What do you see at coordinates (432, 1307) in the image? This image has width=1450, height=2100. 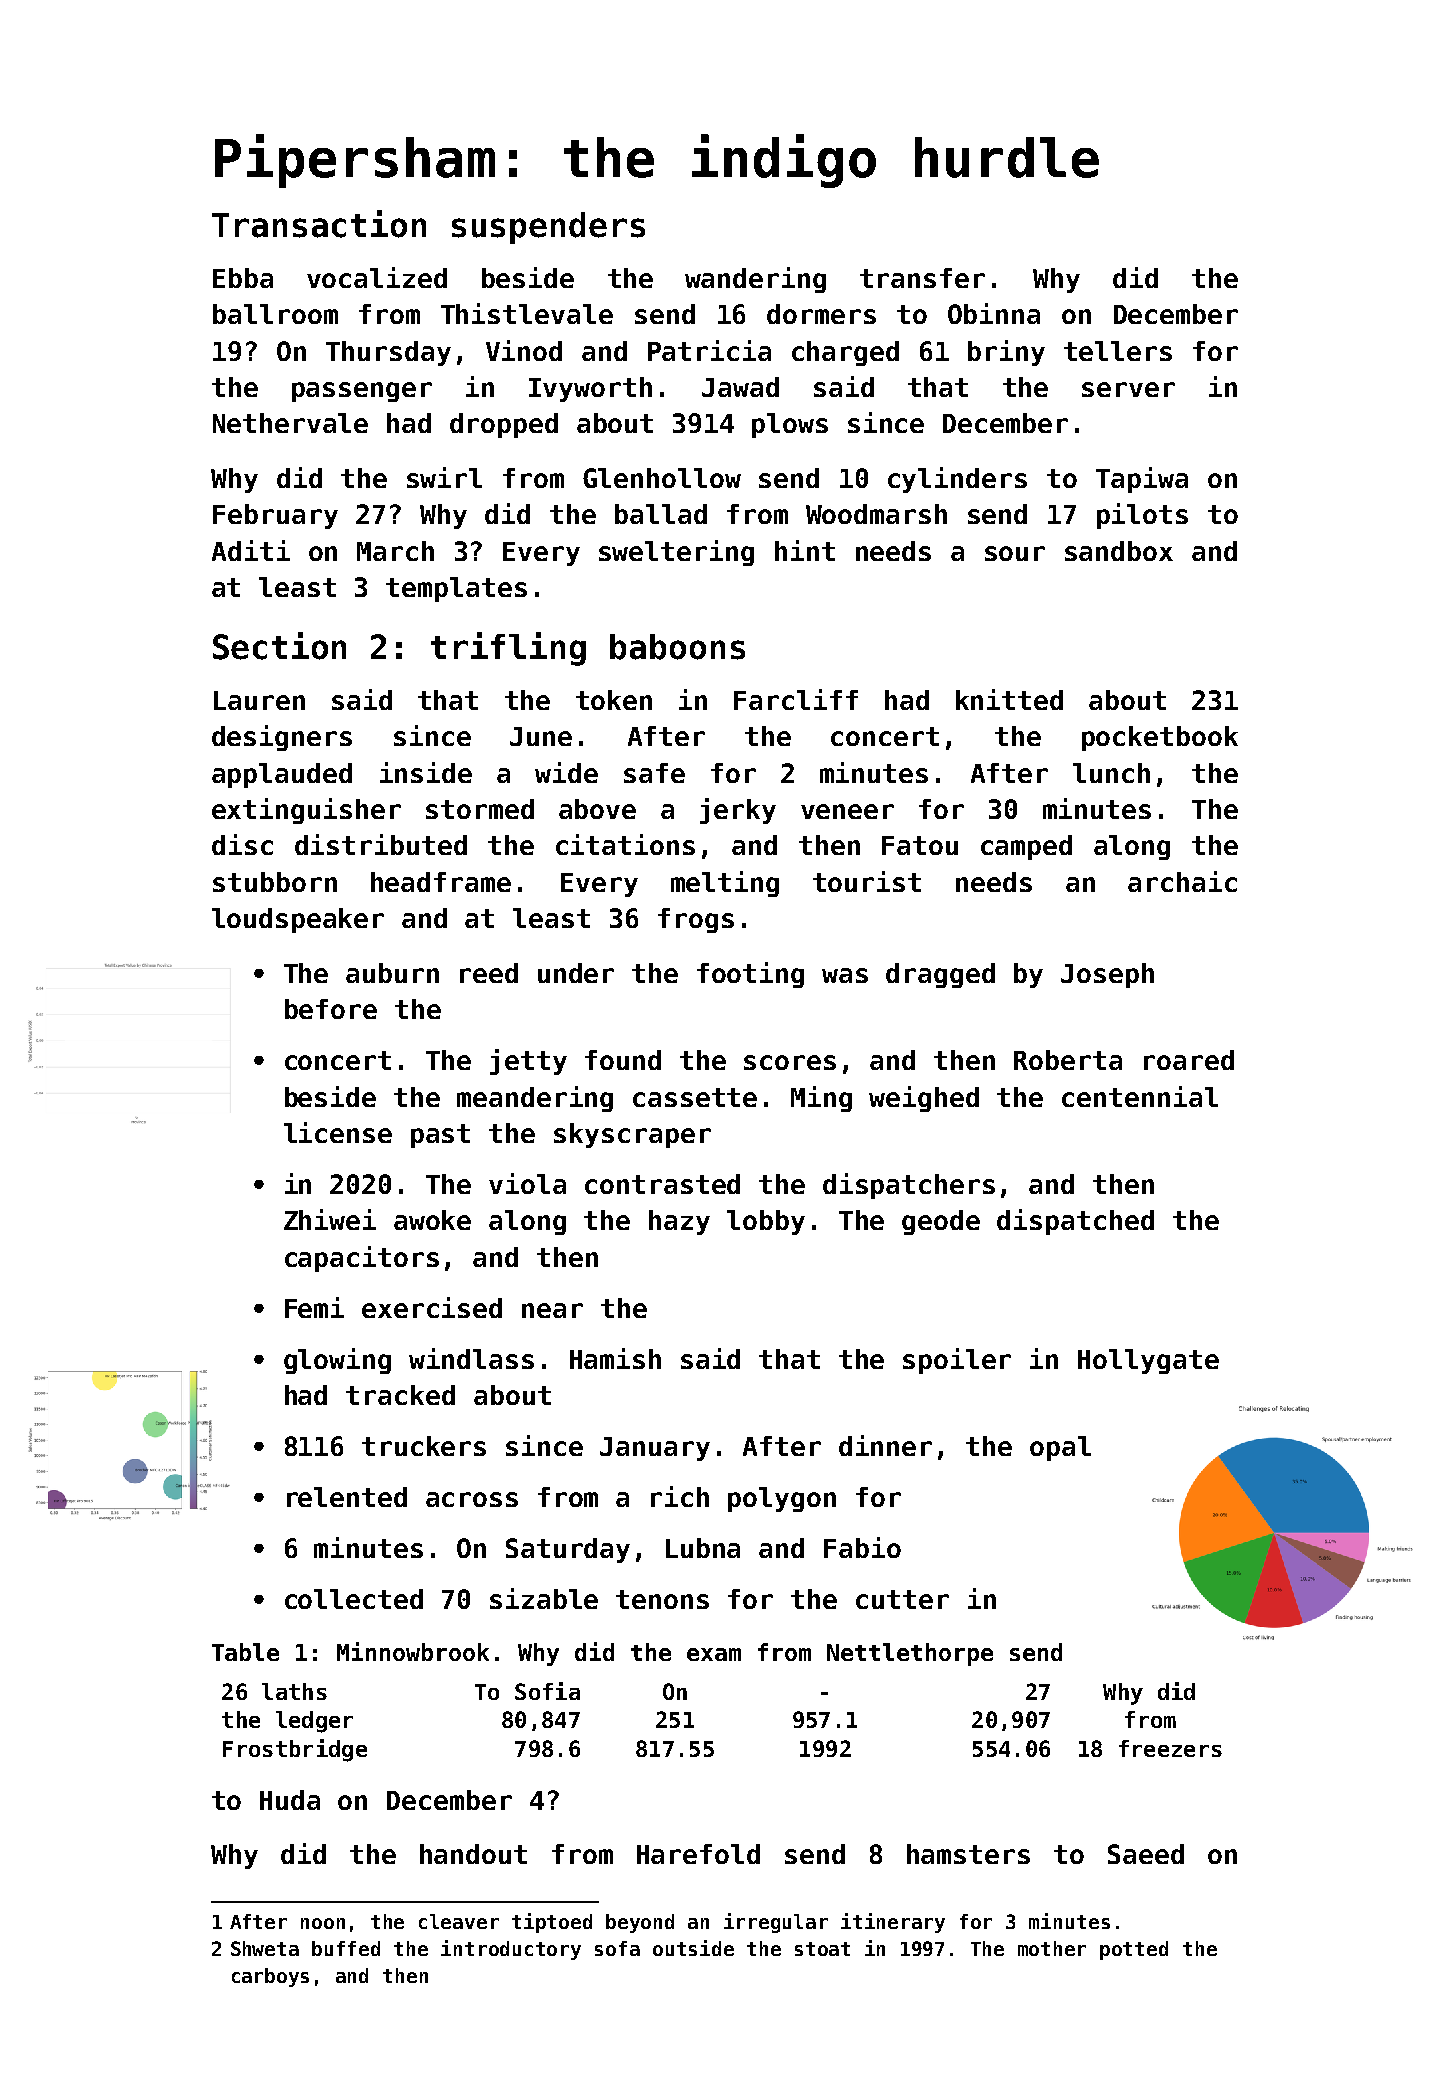 I see `exercised` at bounding box center [432, 1307].
